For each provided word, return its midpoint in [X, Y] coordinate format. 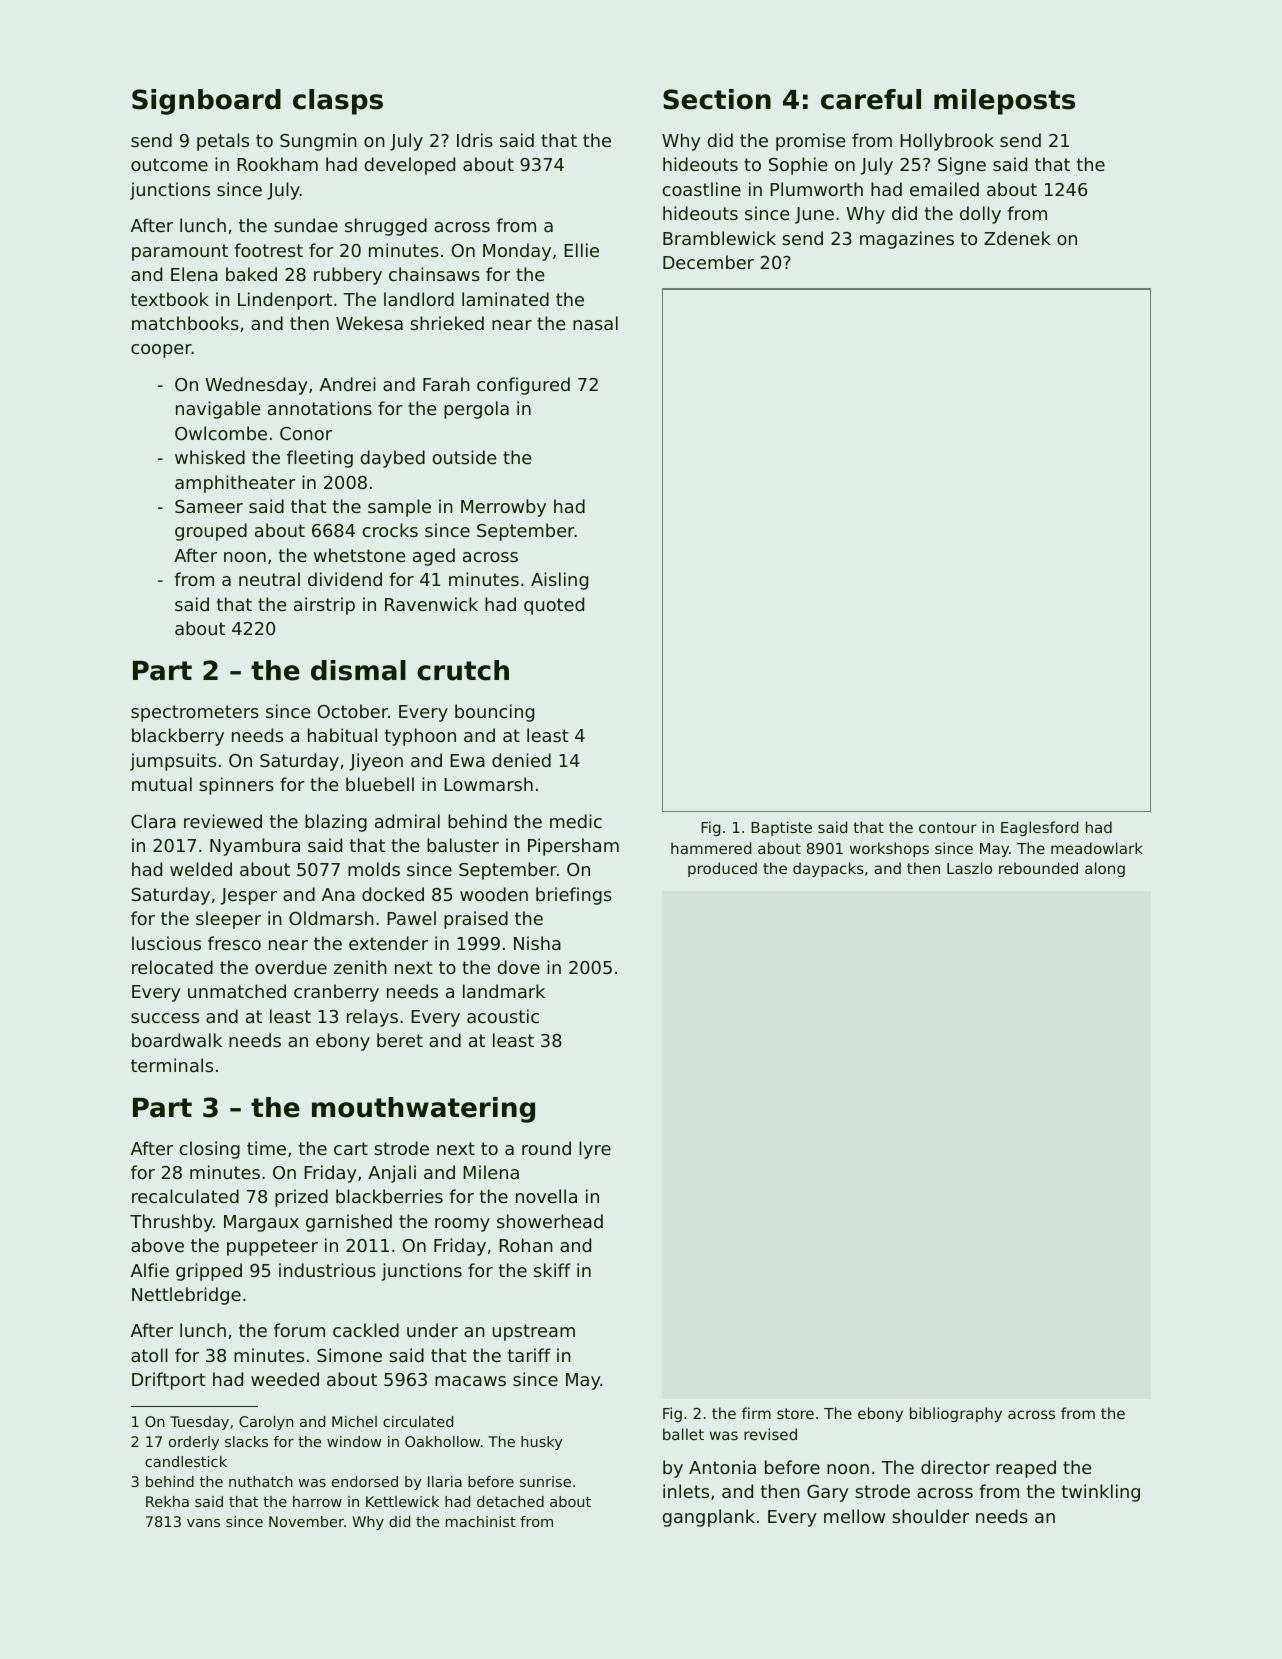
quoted [554, 606]
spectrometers [195, 713]
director [955, 1467]
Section [717, 99]
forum [299, 1330]
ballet [683, 1434]
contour [948, 827]
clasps [338, 102]
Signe [962, 166]
